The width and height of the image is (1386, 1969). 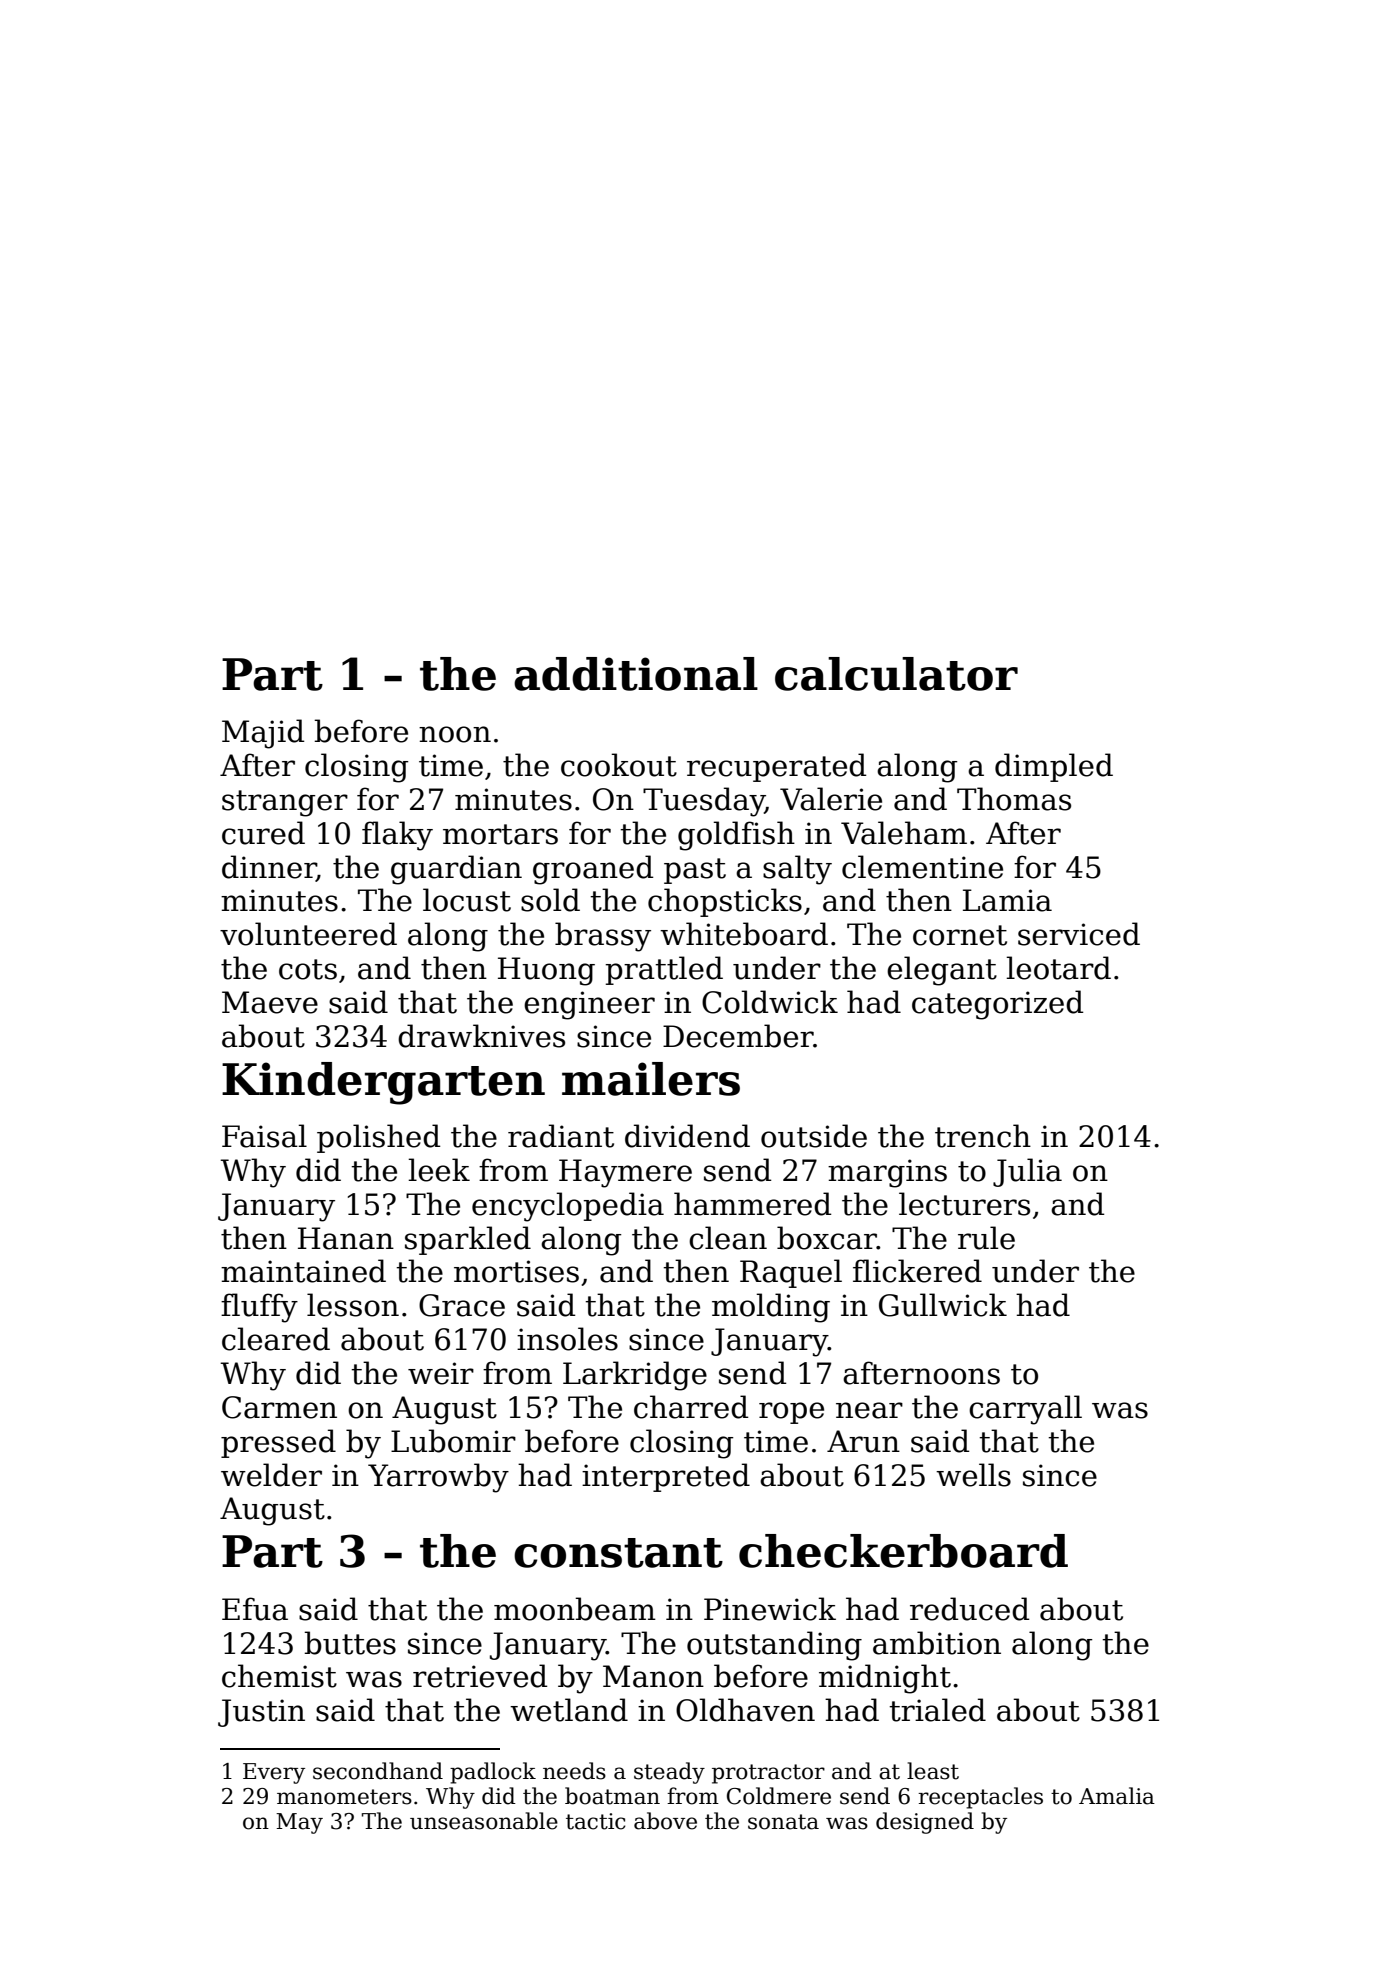 What do you see at coordinates (1025, 1410) in the image?
I see `carryall` at bounding box center [1025, 1410].
